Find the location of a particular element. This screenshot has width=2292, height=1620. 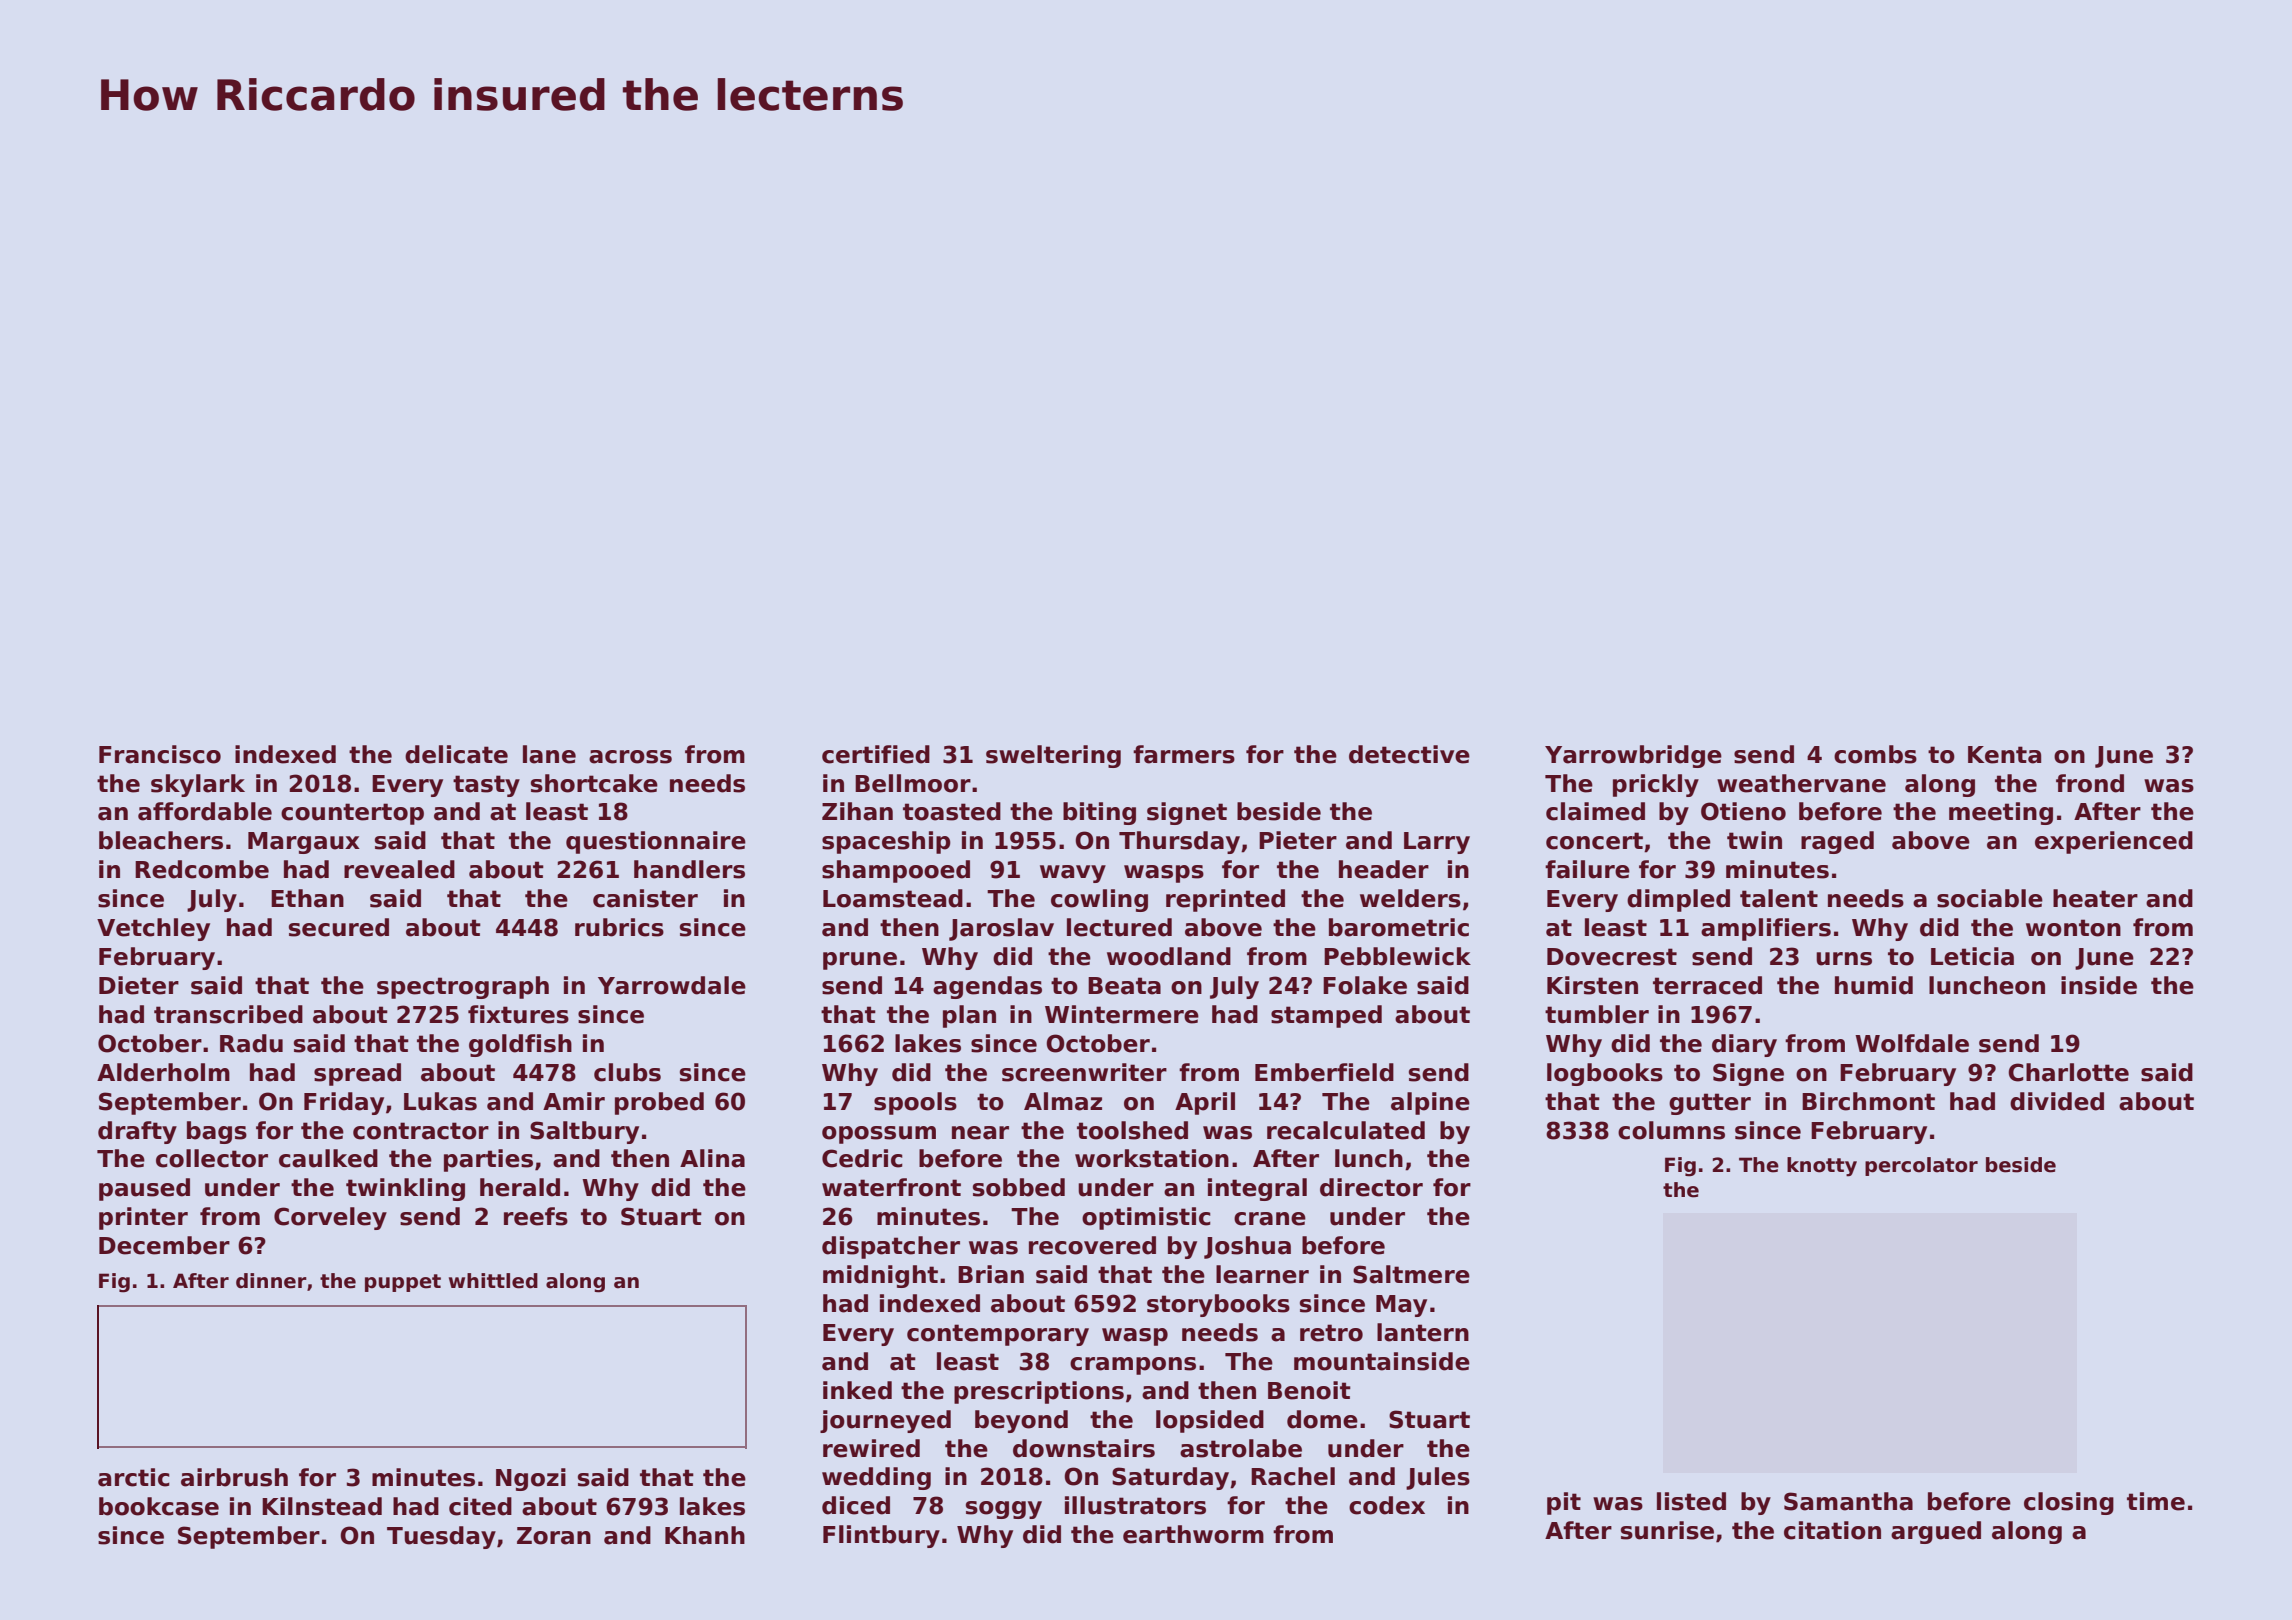

knotty is located at coordinates (1822, 1167).
